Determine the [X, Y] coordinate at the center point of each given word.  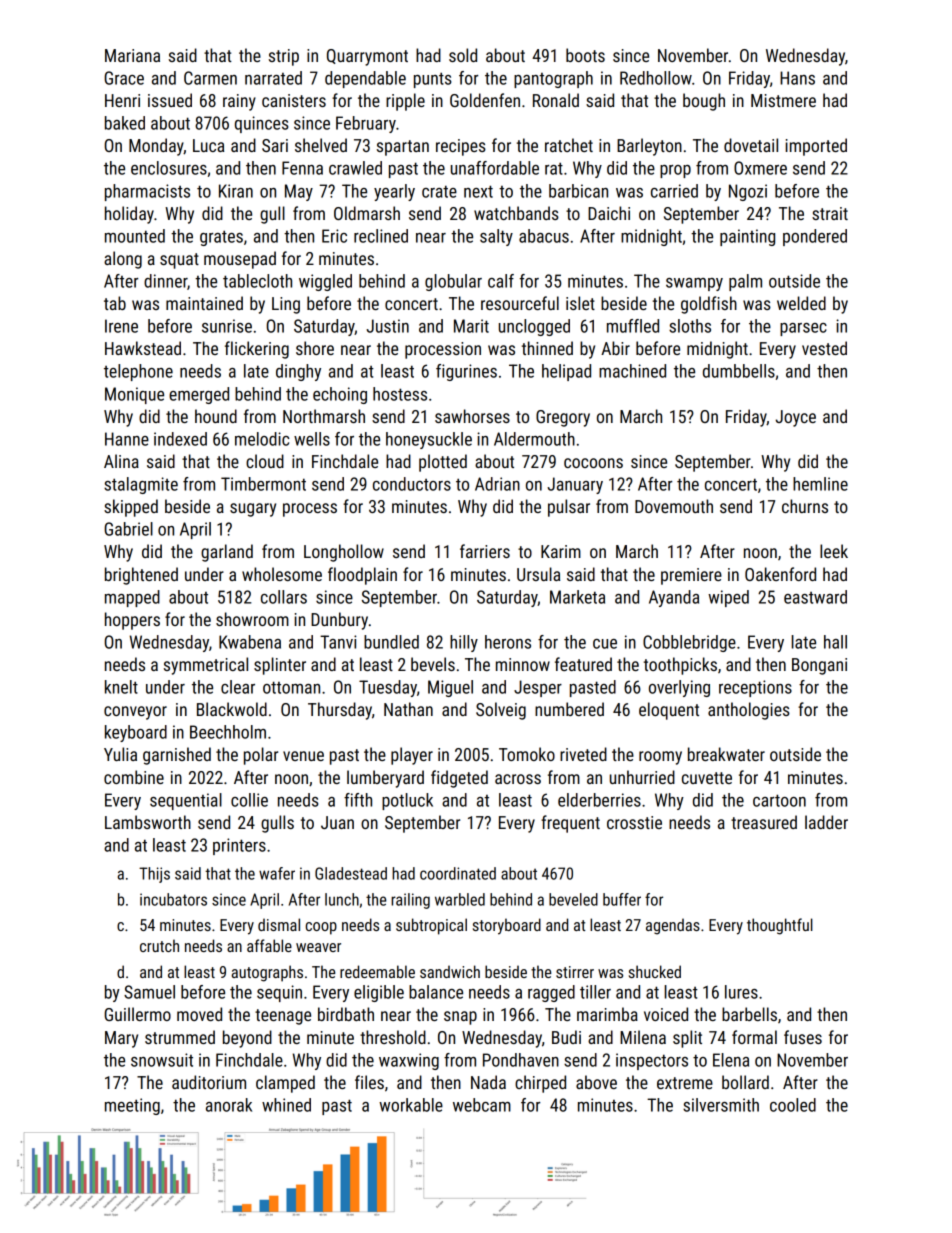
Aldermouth [534, 439]
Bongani [819, 666]
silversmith [721, 1105]
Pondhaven [521, 1060]
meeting [132, 1106]
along [123, 260]
